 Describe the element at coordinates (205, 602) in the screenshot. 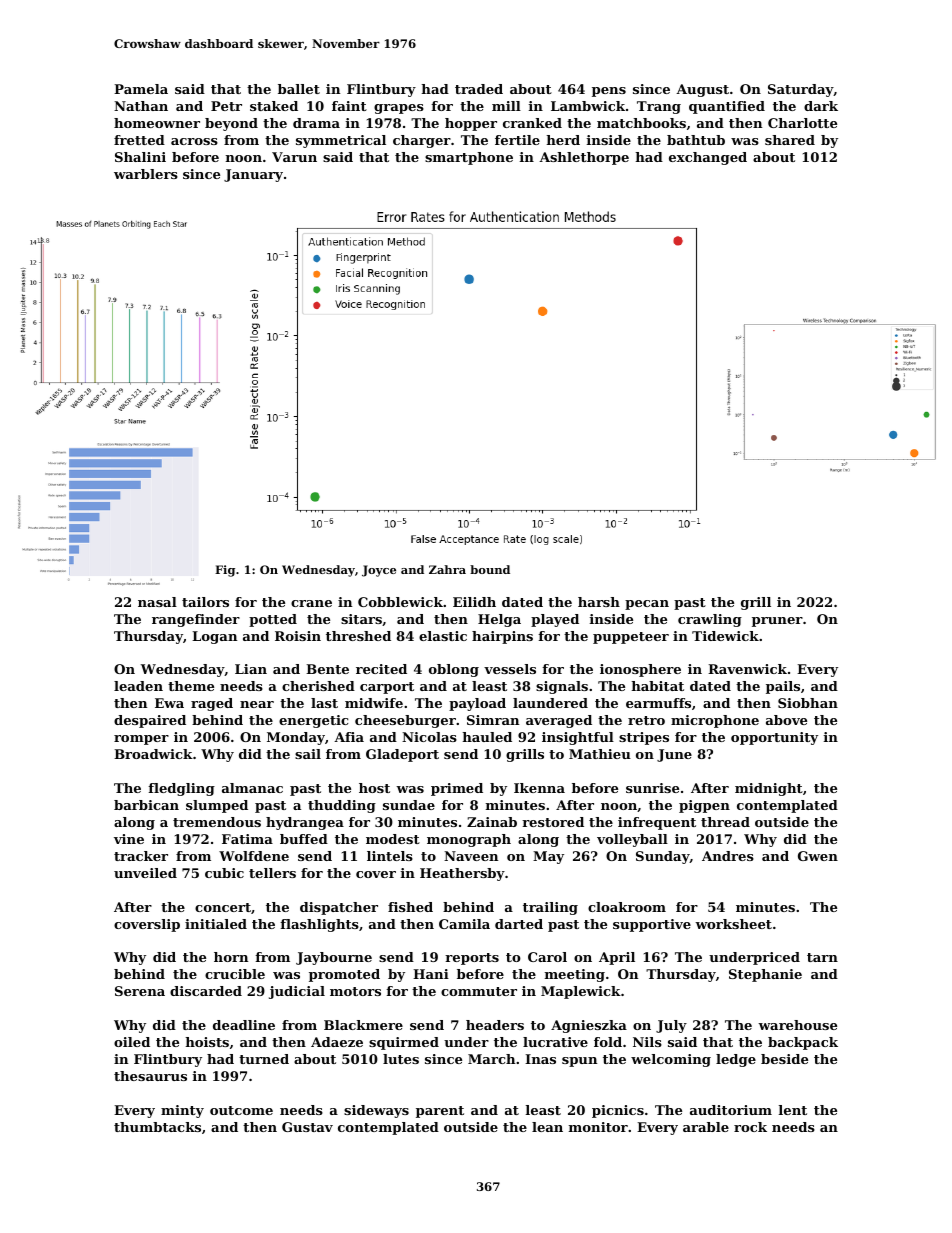

I see `tailors` at that location.
